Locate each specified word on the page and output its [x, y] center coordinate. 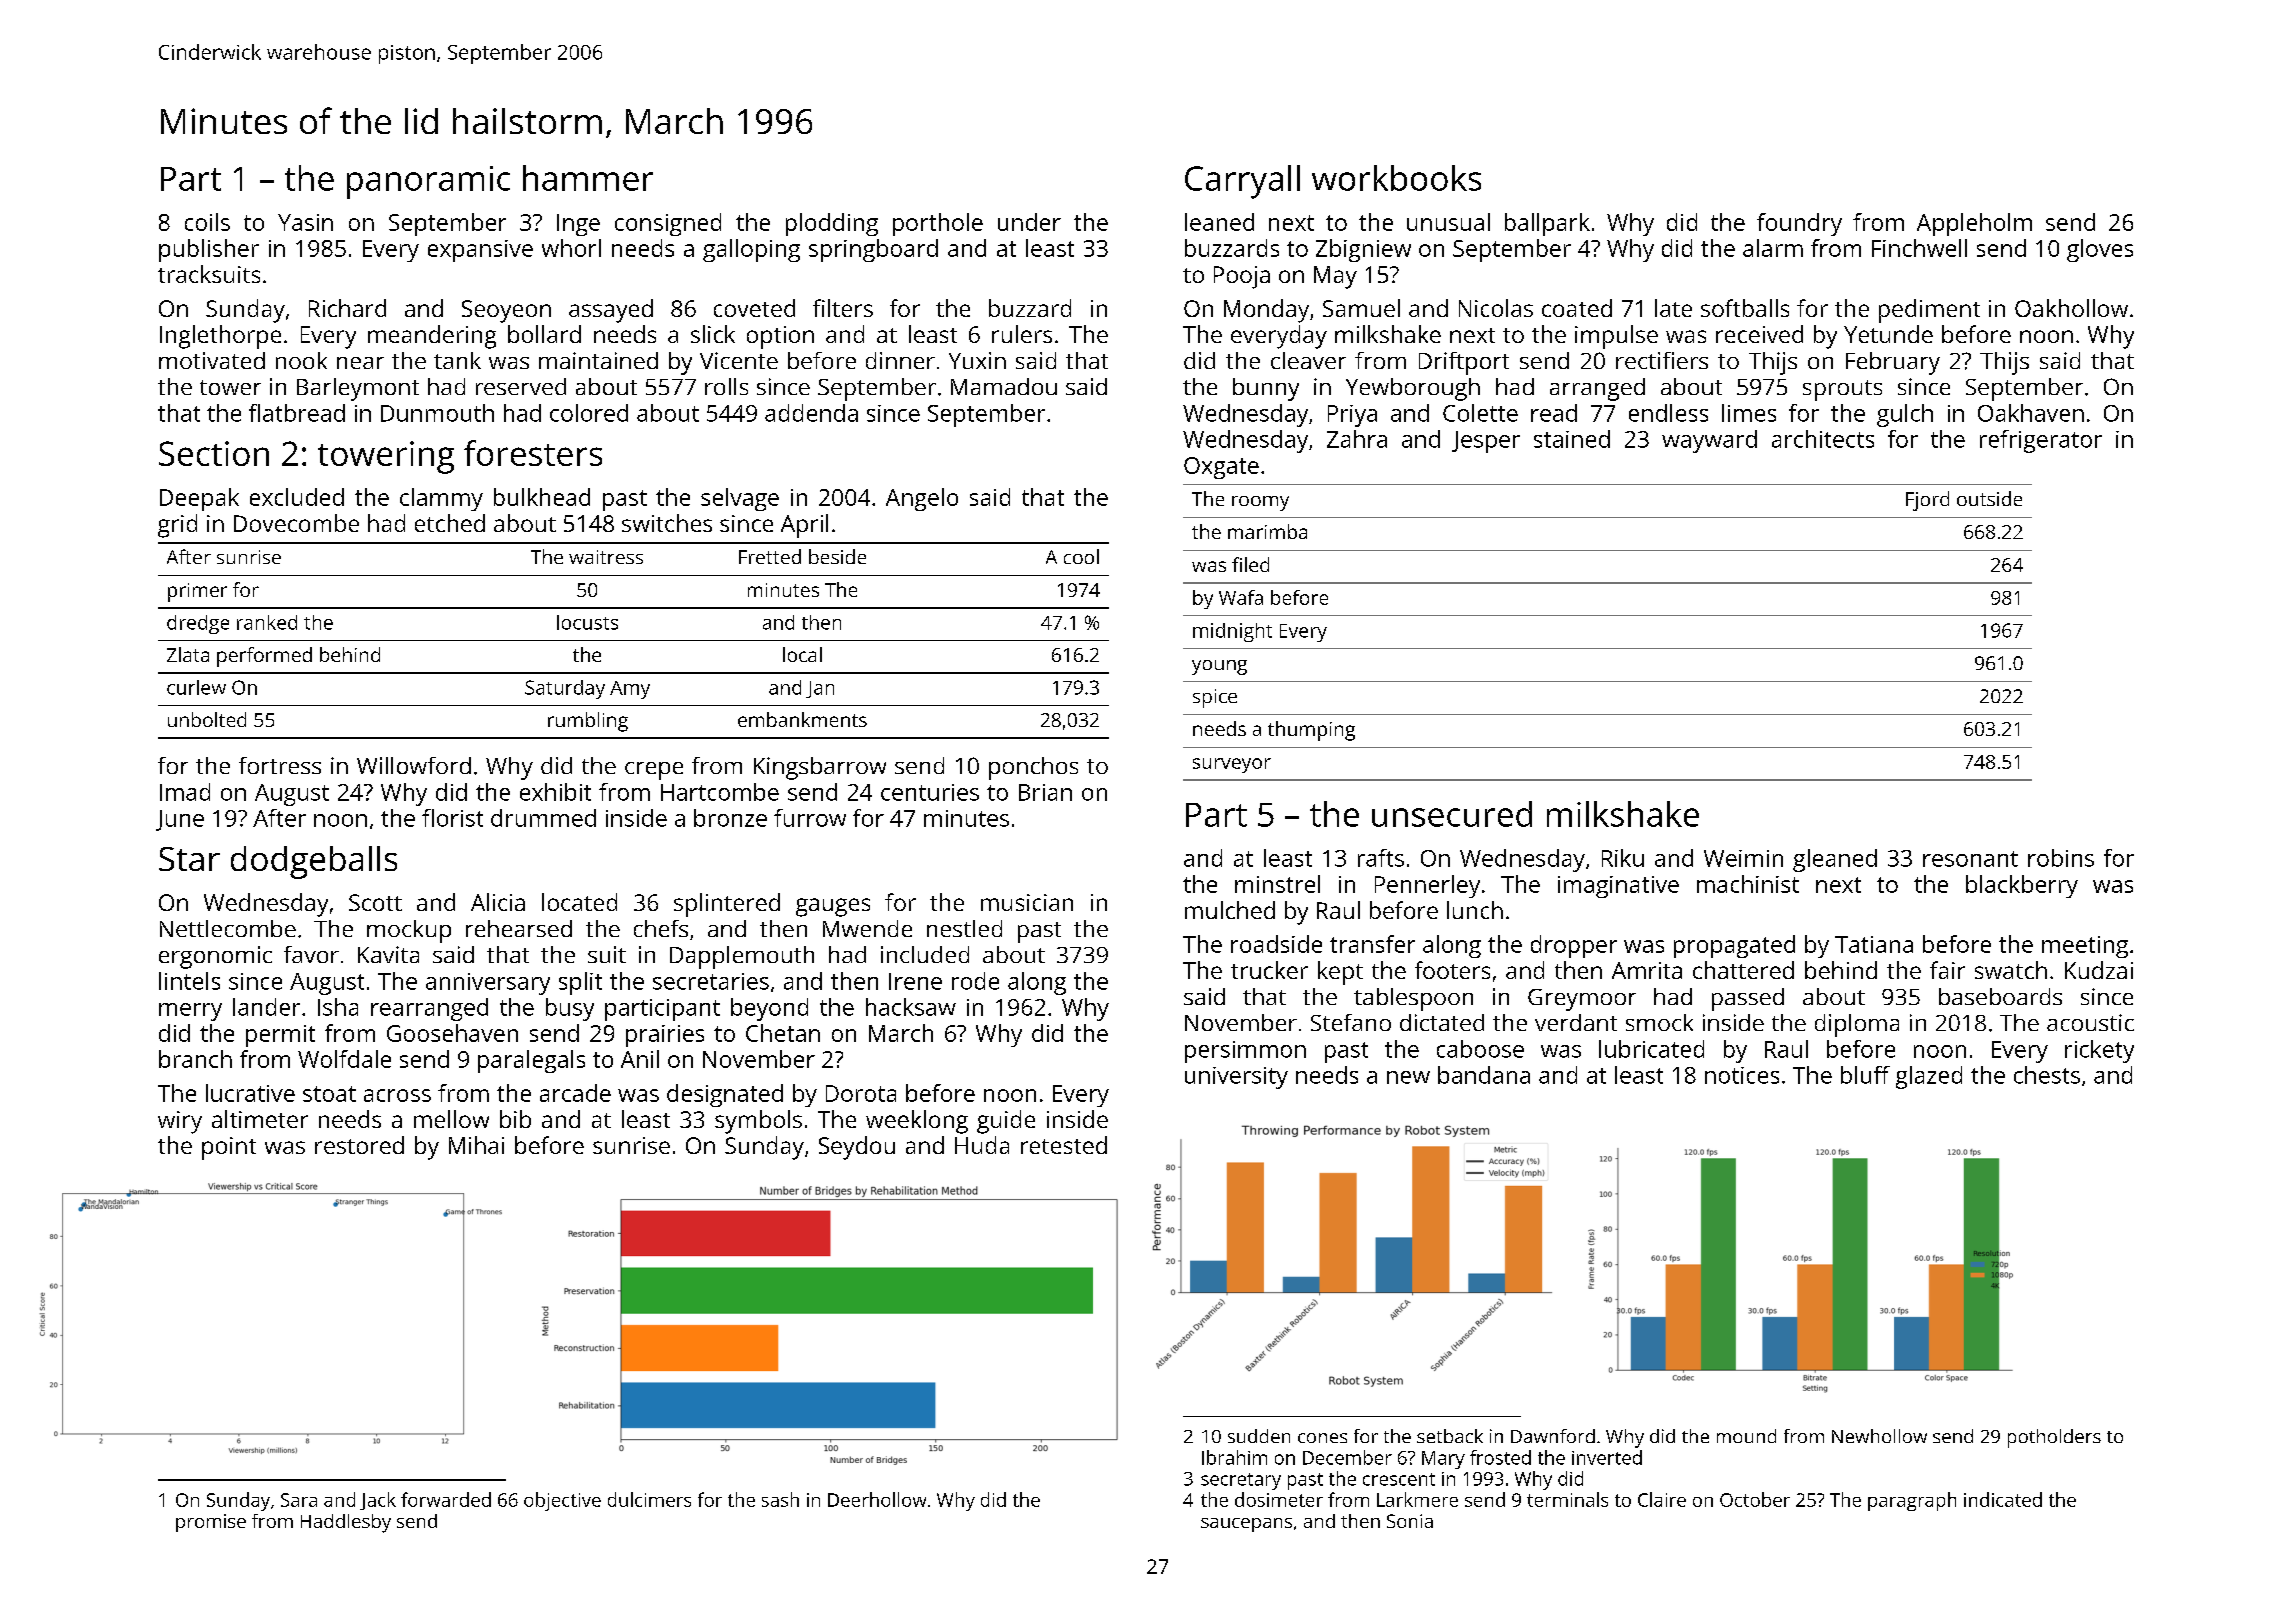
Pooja [1242, 277]
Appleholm [1974, 224]
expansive [480, 251]
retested [1064, 1145]
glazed [1929, 1077]
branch [195, 1059]
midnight [1232, 632]
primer [197, 592]
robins [2061, 858]
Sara [299, 1500]
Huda [982, 1145]
